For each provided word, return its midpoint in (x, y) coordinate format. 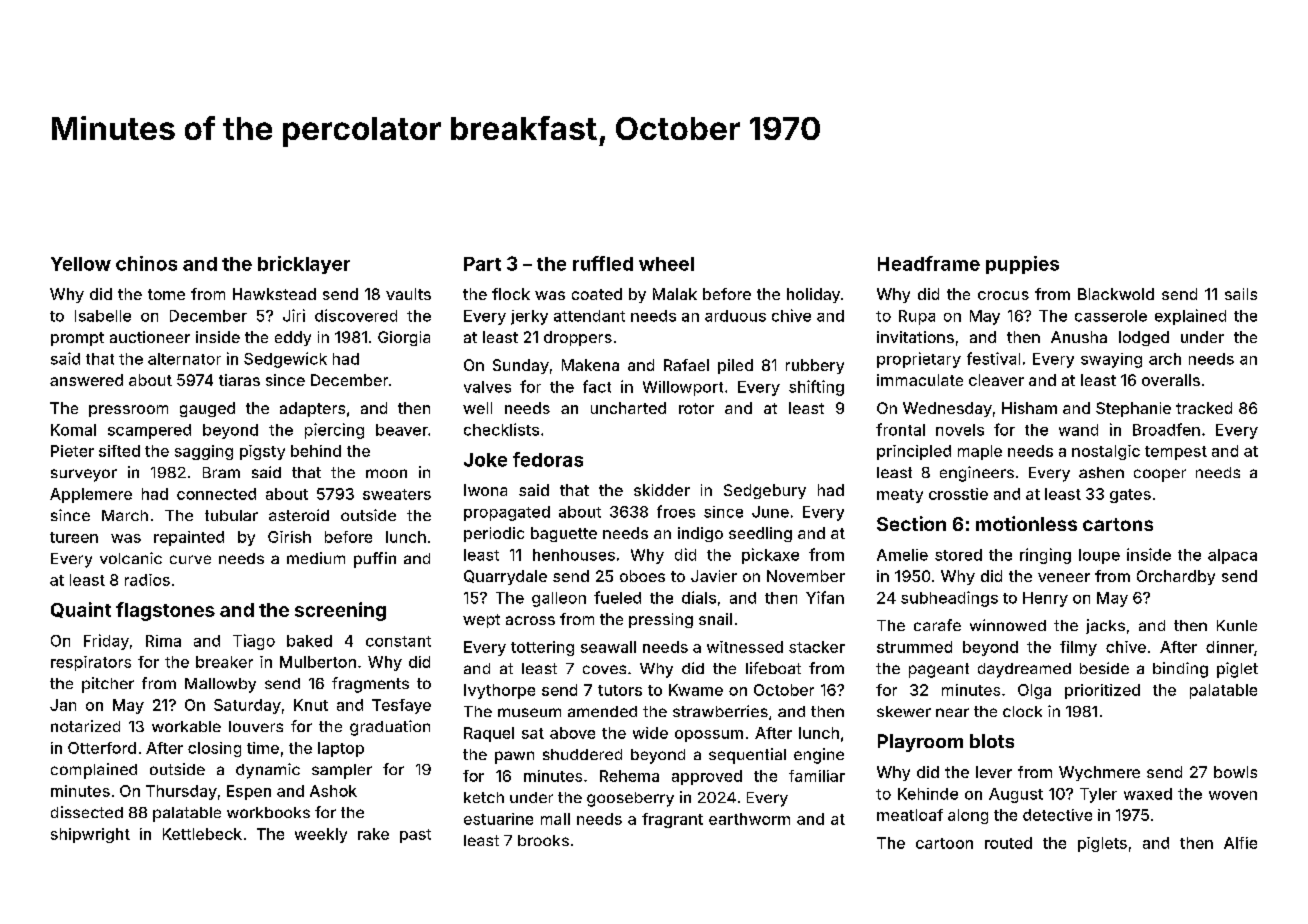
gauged (207, 409)
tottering (542, 648)
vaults (408, 294)
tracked (1204, 408)
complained (94, 771)
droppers (578, 338)
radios (147, 580)
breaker (224, 662)
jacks (1105, 626)
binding (1180, 670)
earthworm (749, 819)
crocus (1003, 295)
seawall (608, 647)
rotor (696, 408)
